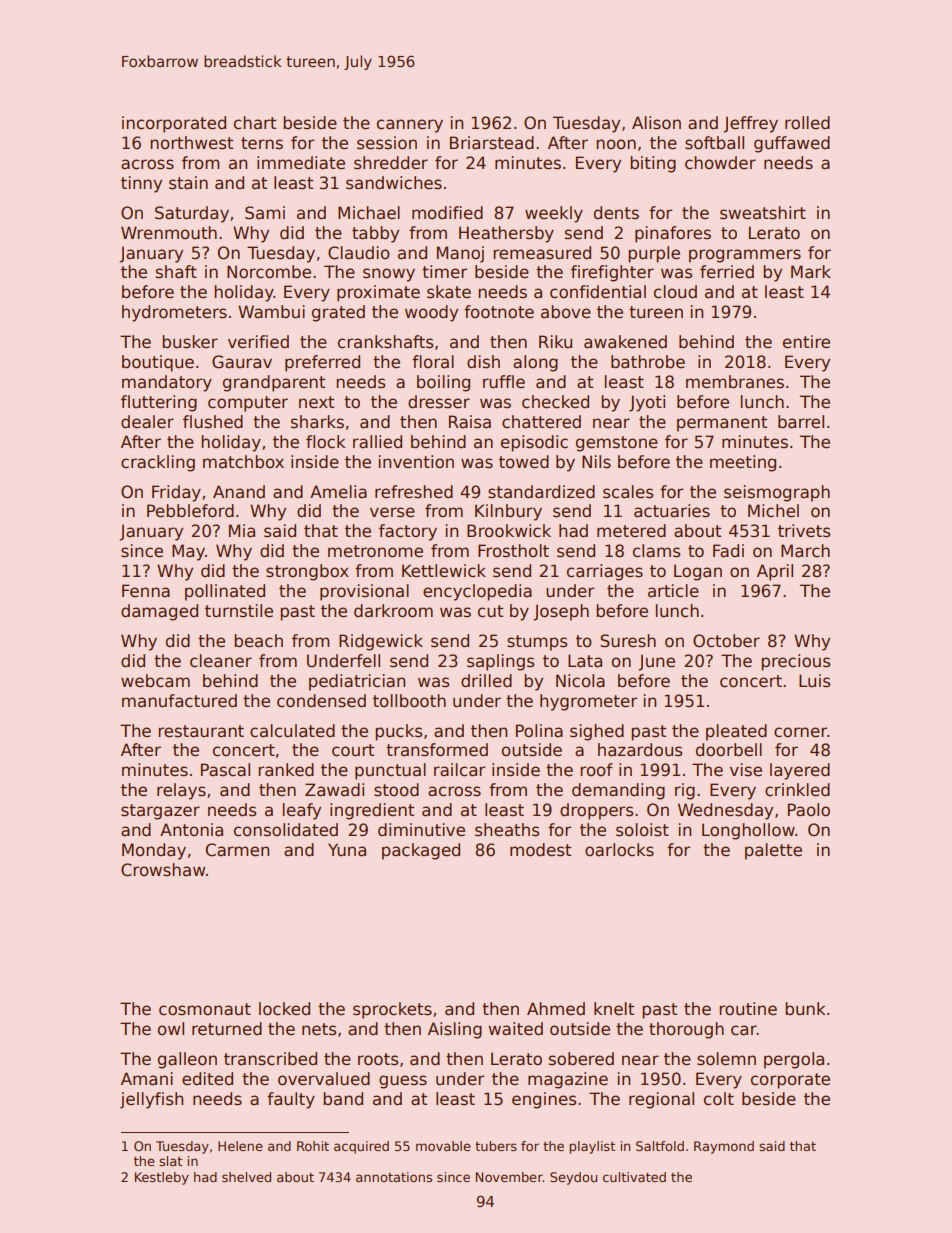  What do you see at coordinates (685, 791) in the page?
I see `rig` at bounding box center [685, 791].
